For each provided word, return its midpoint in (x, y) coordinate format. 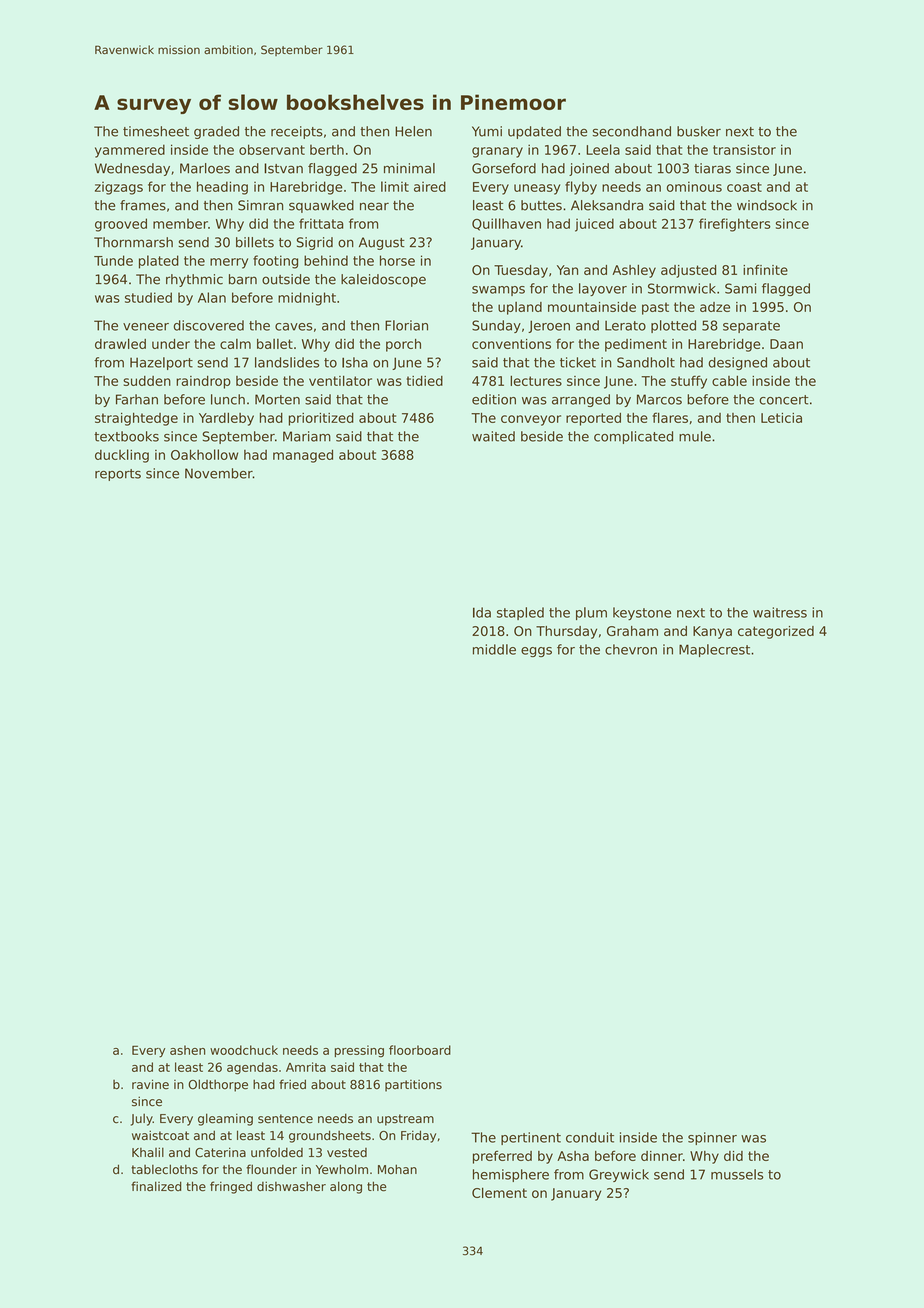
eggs (536, 652)
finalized (156, 1186)
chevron (631, 649)
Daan (786, 344)
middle (494, 649)
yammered (130, 151)
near (374, 206)
